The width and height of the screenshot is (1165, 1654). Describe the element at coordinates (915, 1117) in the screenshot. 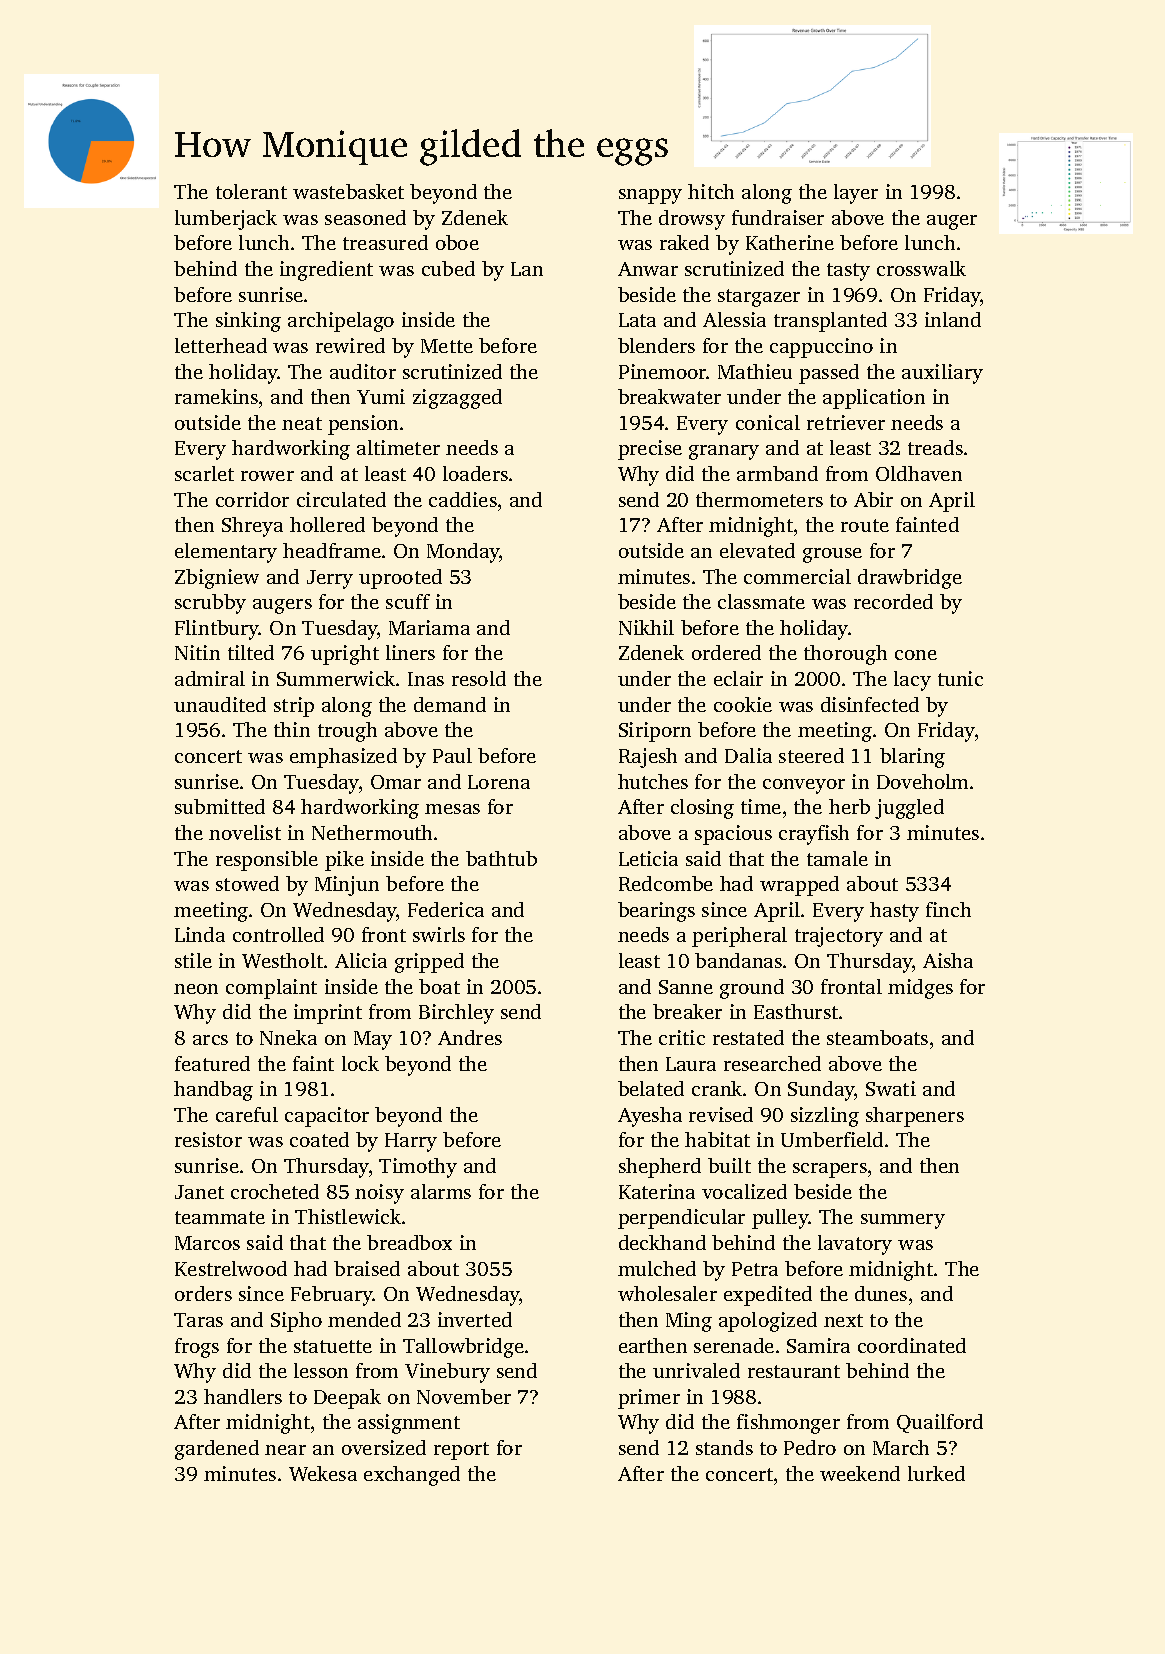

I see `sharpeners` at that location.
